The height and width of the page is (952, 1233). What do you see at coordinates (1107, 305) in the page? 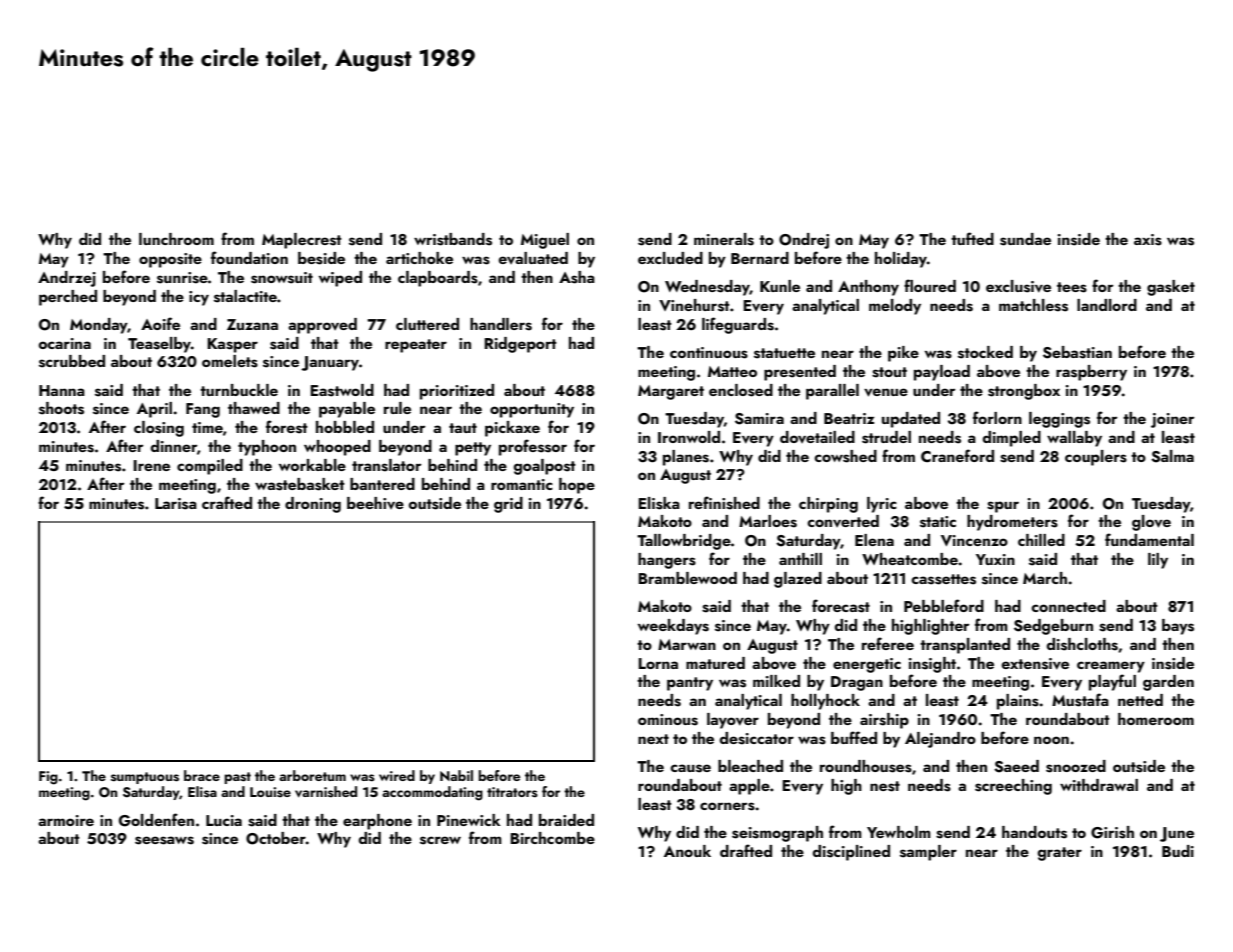
I see `landlord` at bounding box center [1107, 305].
